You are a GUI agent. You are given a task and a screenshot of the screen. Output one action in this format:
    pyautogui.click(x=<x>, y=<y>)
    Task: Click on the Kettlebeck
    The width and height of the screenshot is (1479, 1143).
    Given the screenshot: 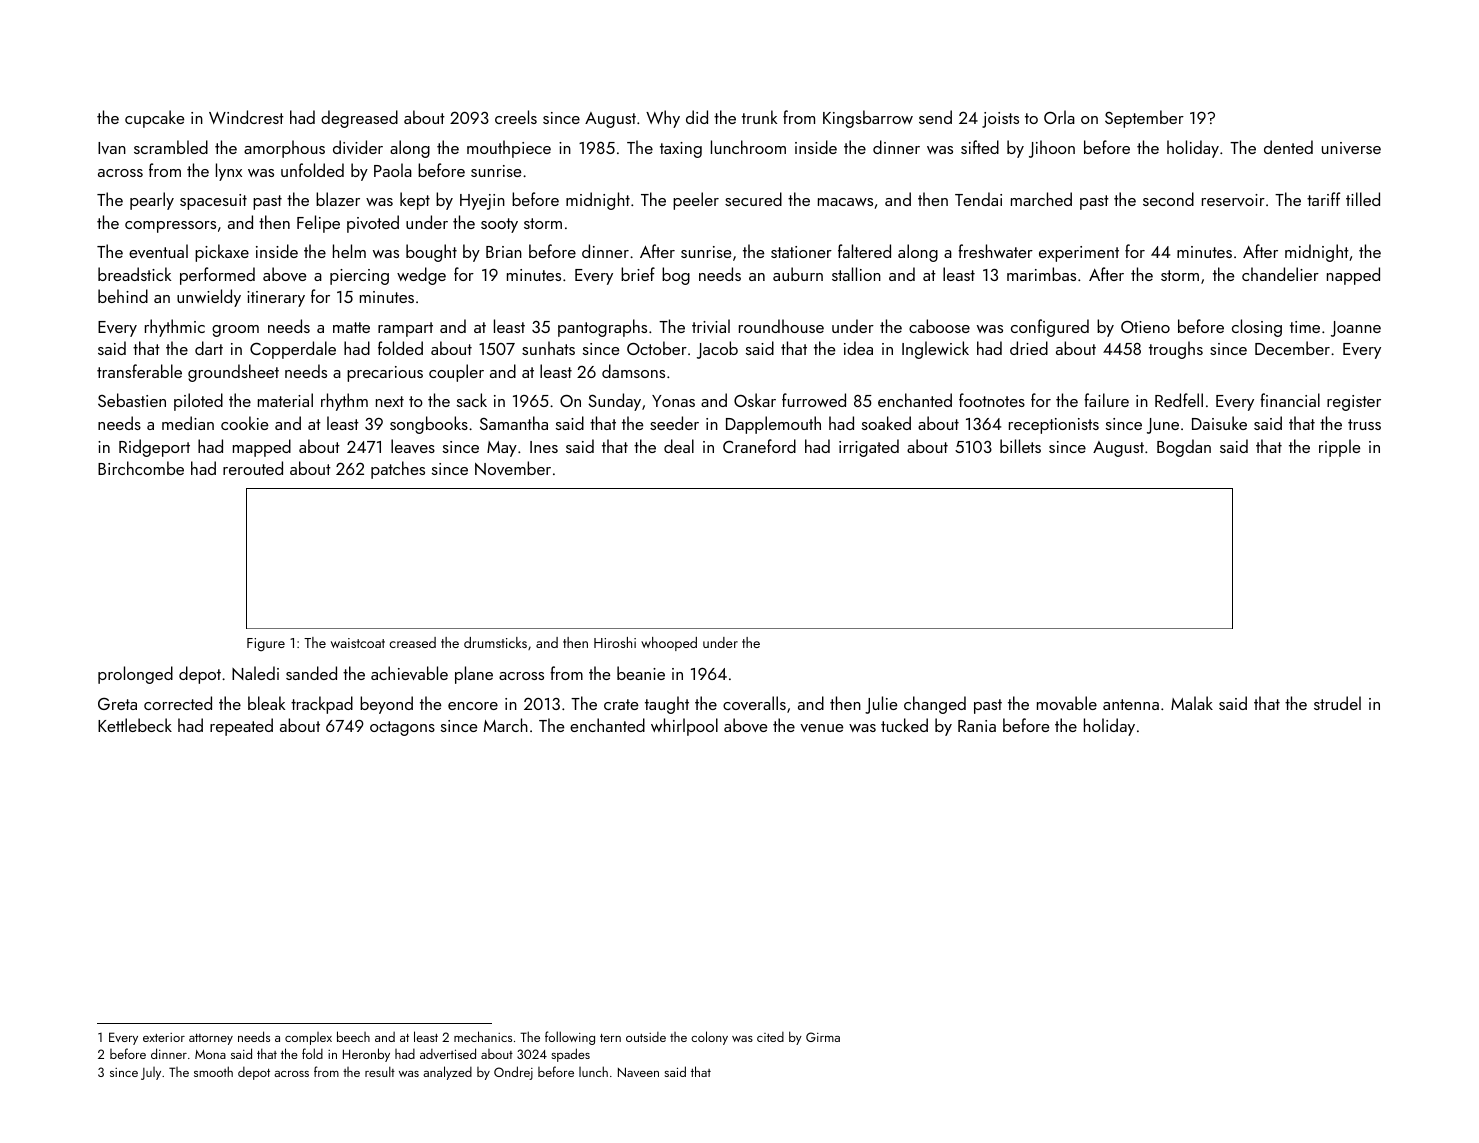 What is the action you would take?
    pyautogui.click(x=135, y=725)
